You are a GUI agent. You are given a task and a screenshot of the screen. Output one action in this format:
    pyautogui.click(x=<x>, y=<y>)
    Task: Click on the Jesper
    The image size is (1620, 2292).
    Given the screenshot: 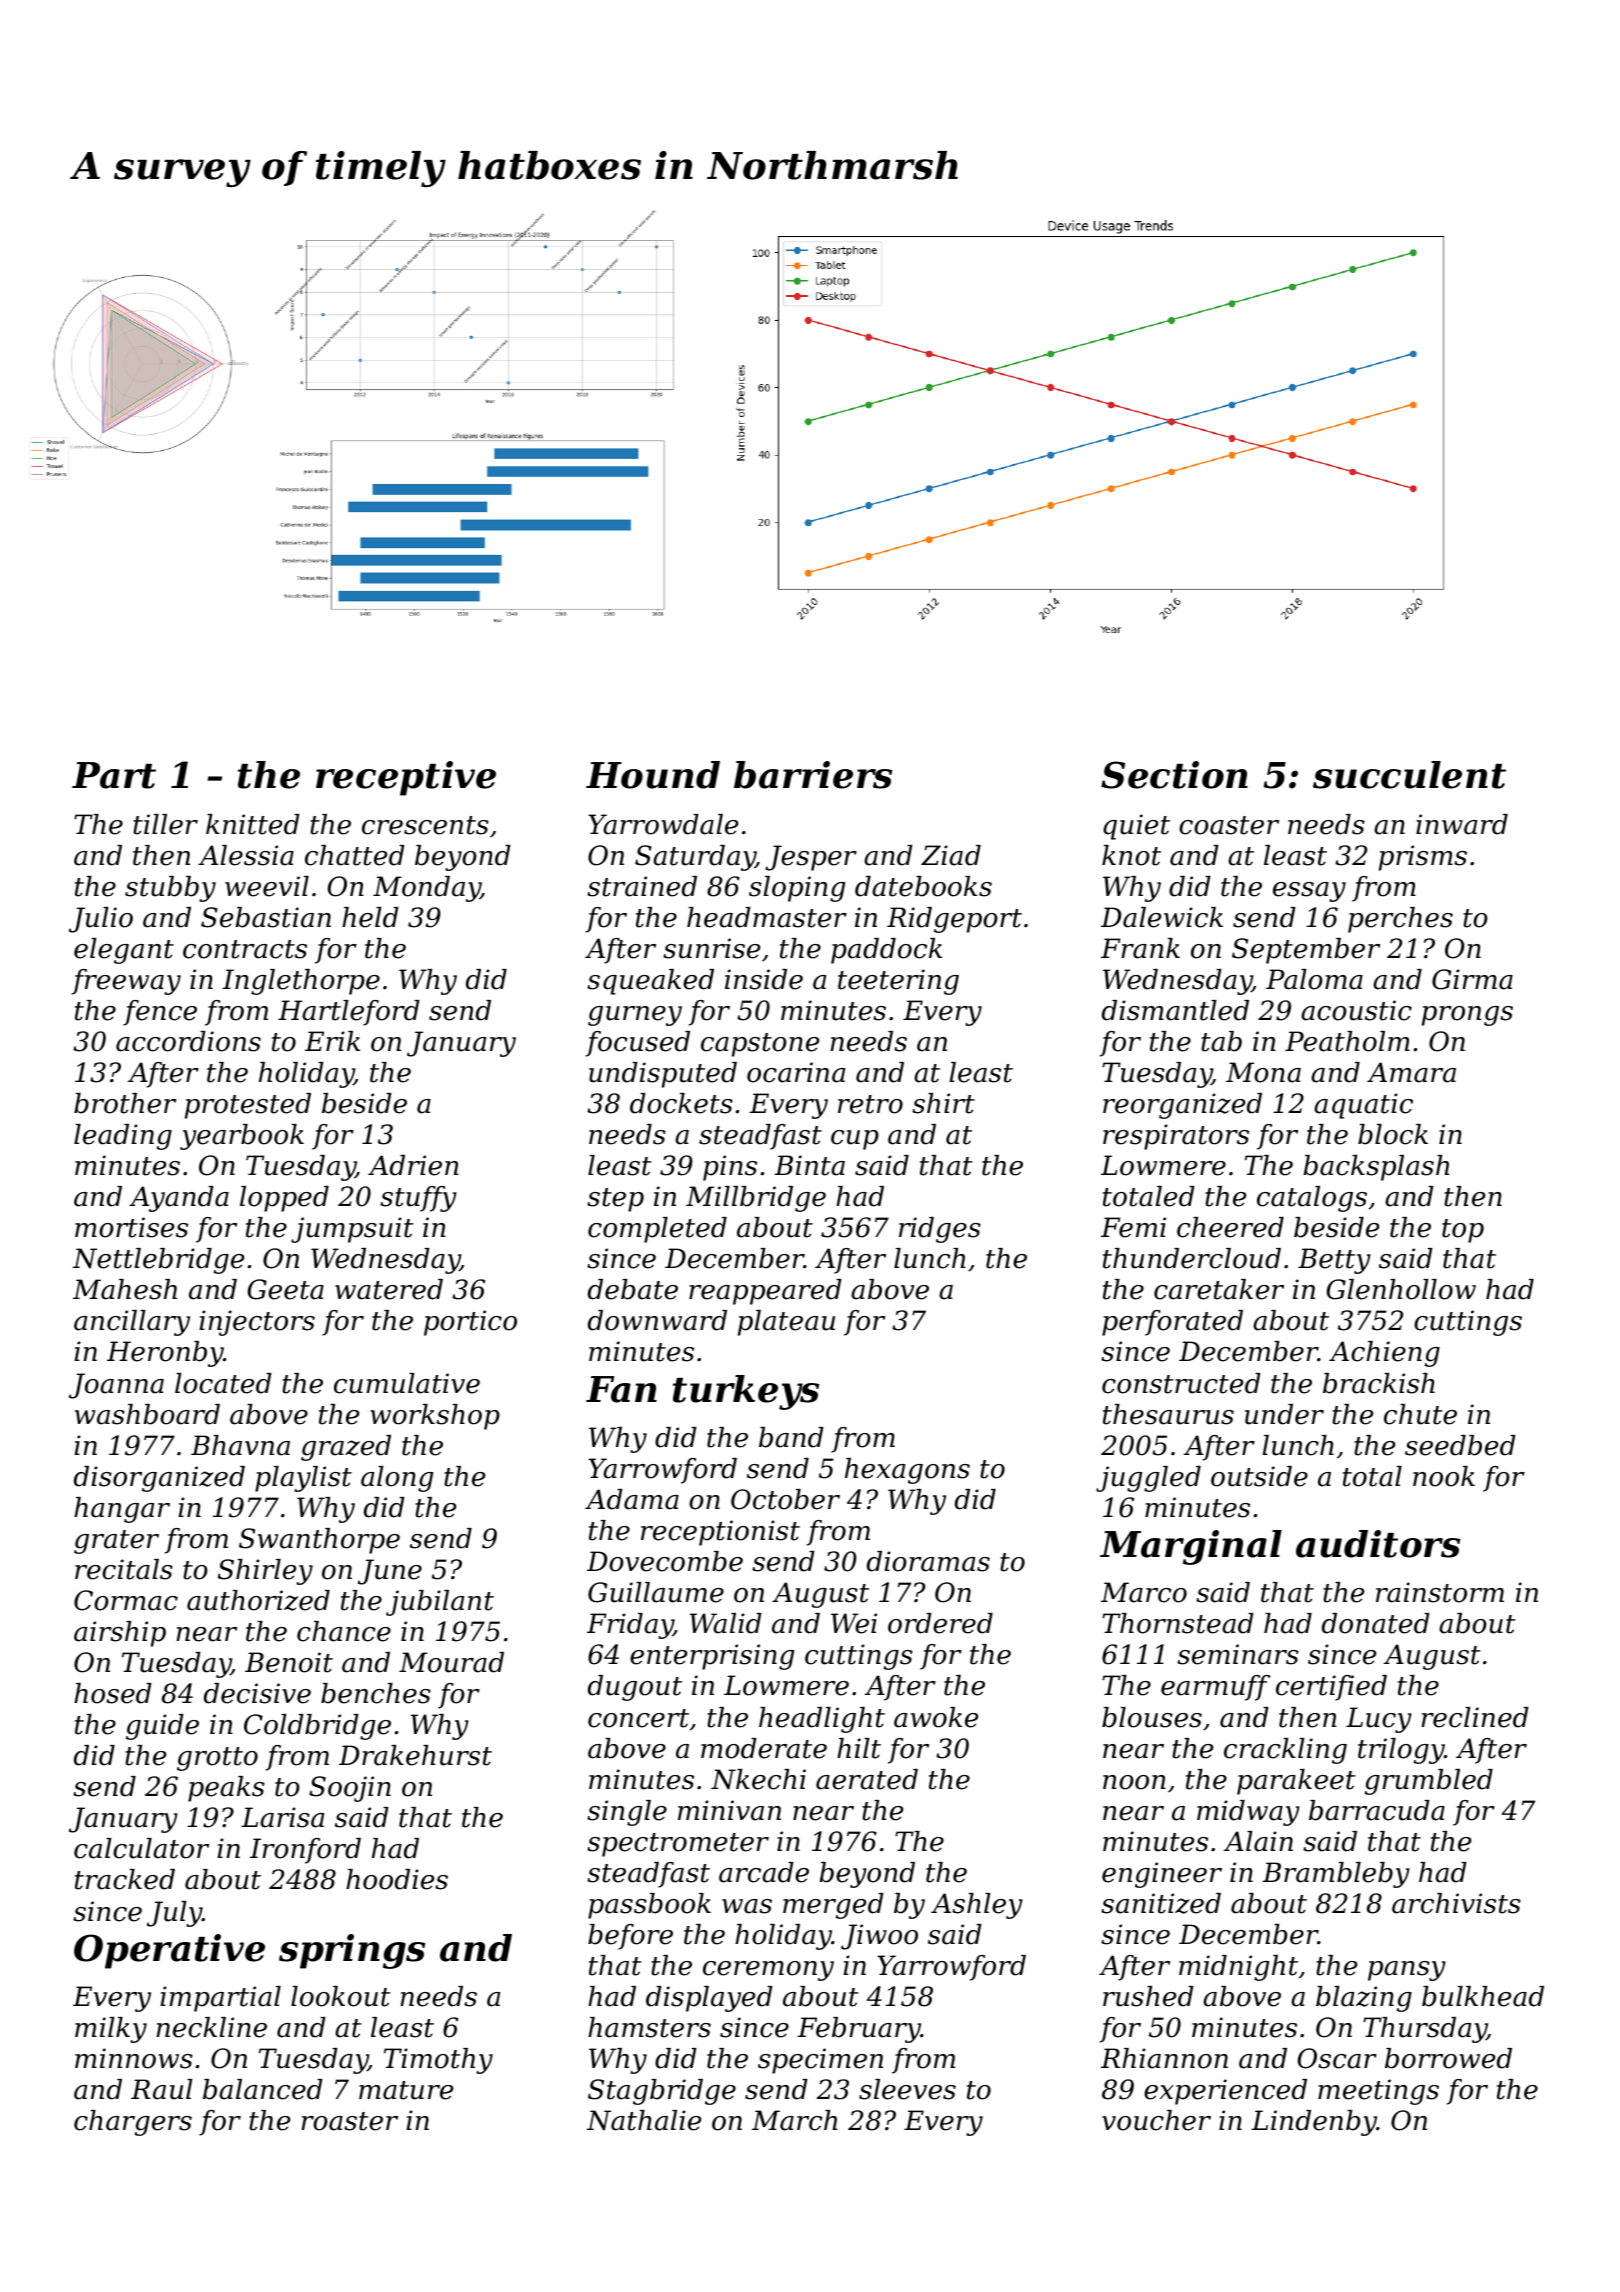 What is the action you would take?
    pyautogui.click(x=811, y=858)
